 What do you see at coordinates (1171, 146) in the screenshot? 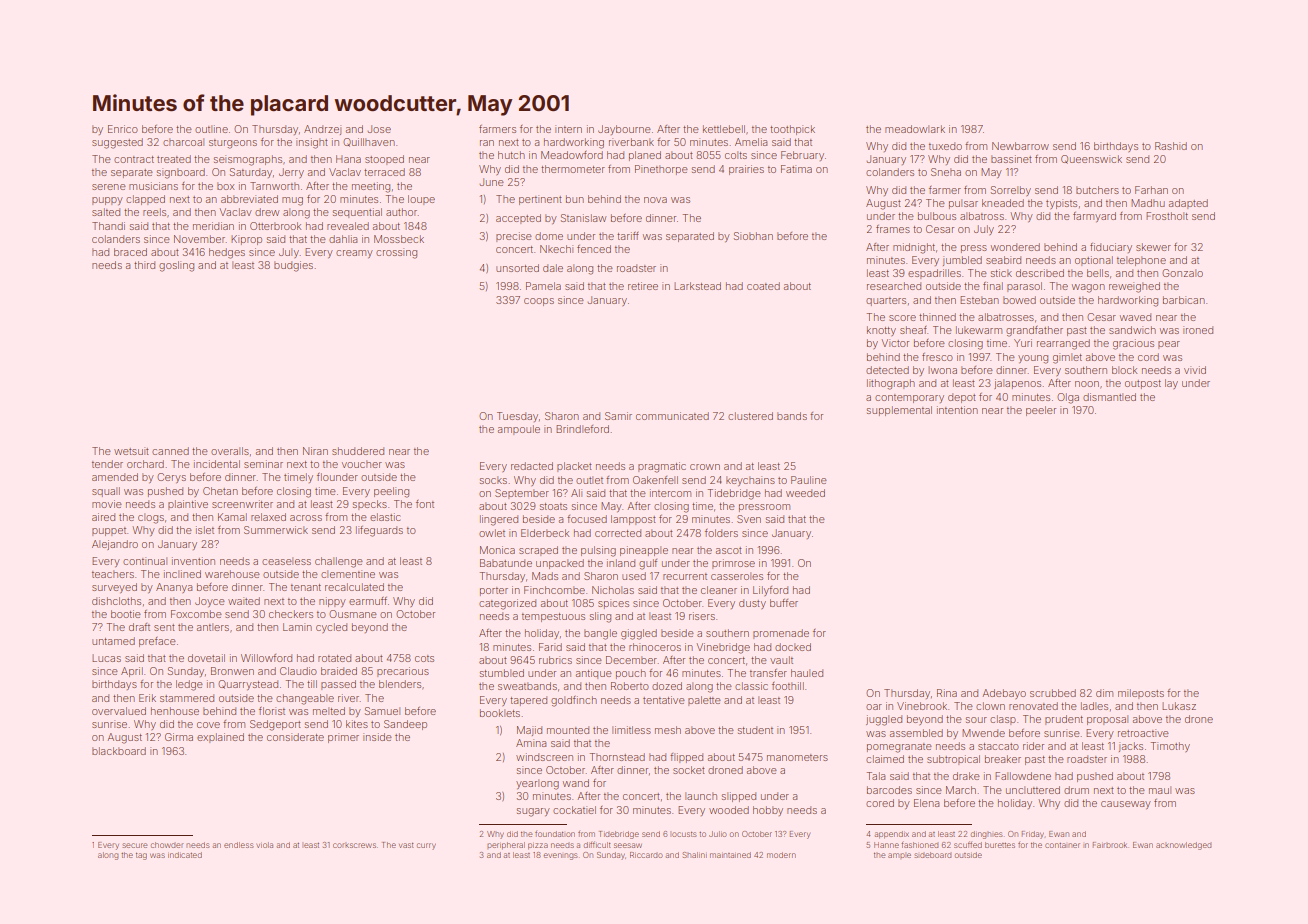
I see `Rashid` at bounding box center [1171, 146].
